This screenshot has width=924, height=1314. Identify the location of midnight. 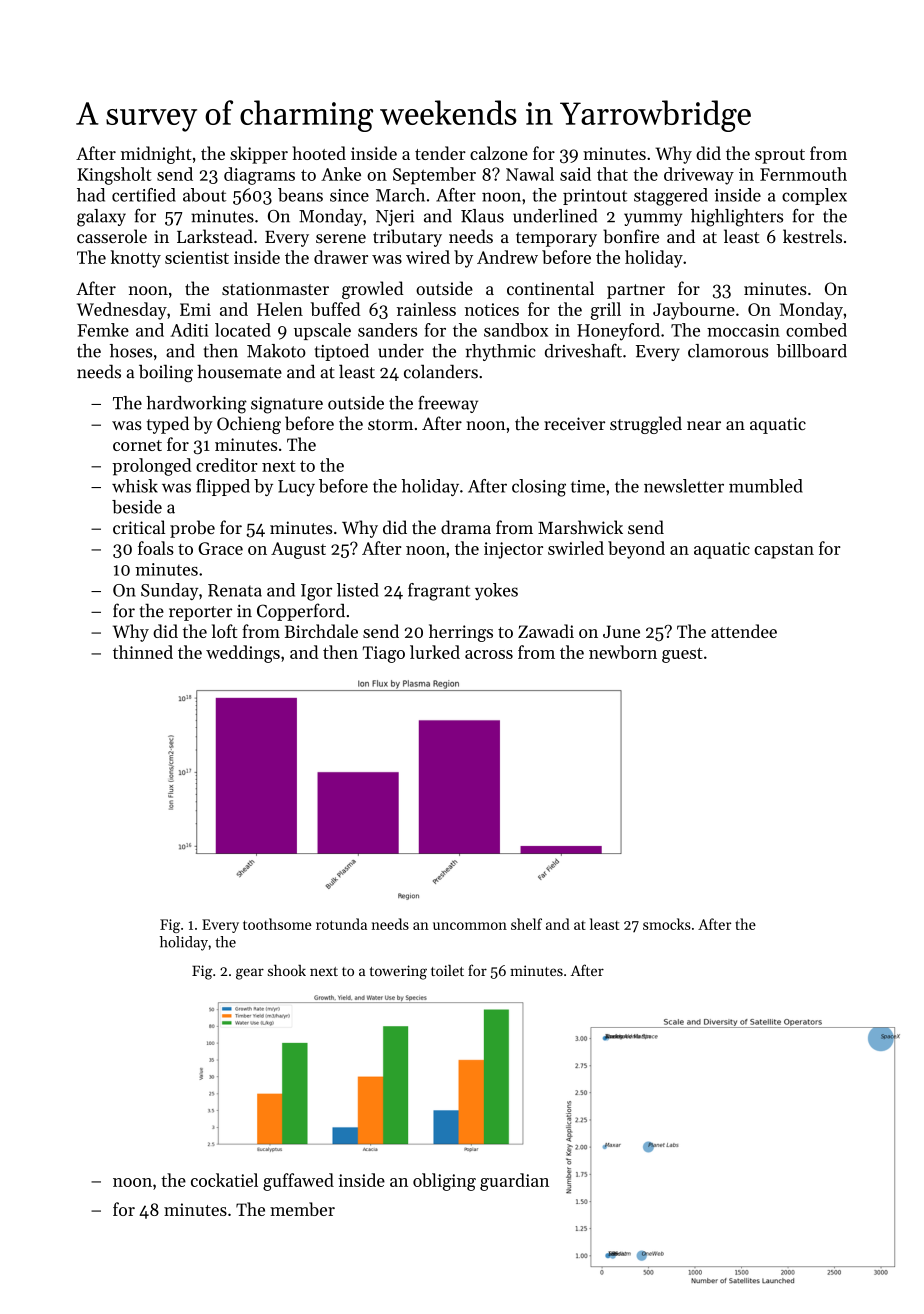
(156, 155).
